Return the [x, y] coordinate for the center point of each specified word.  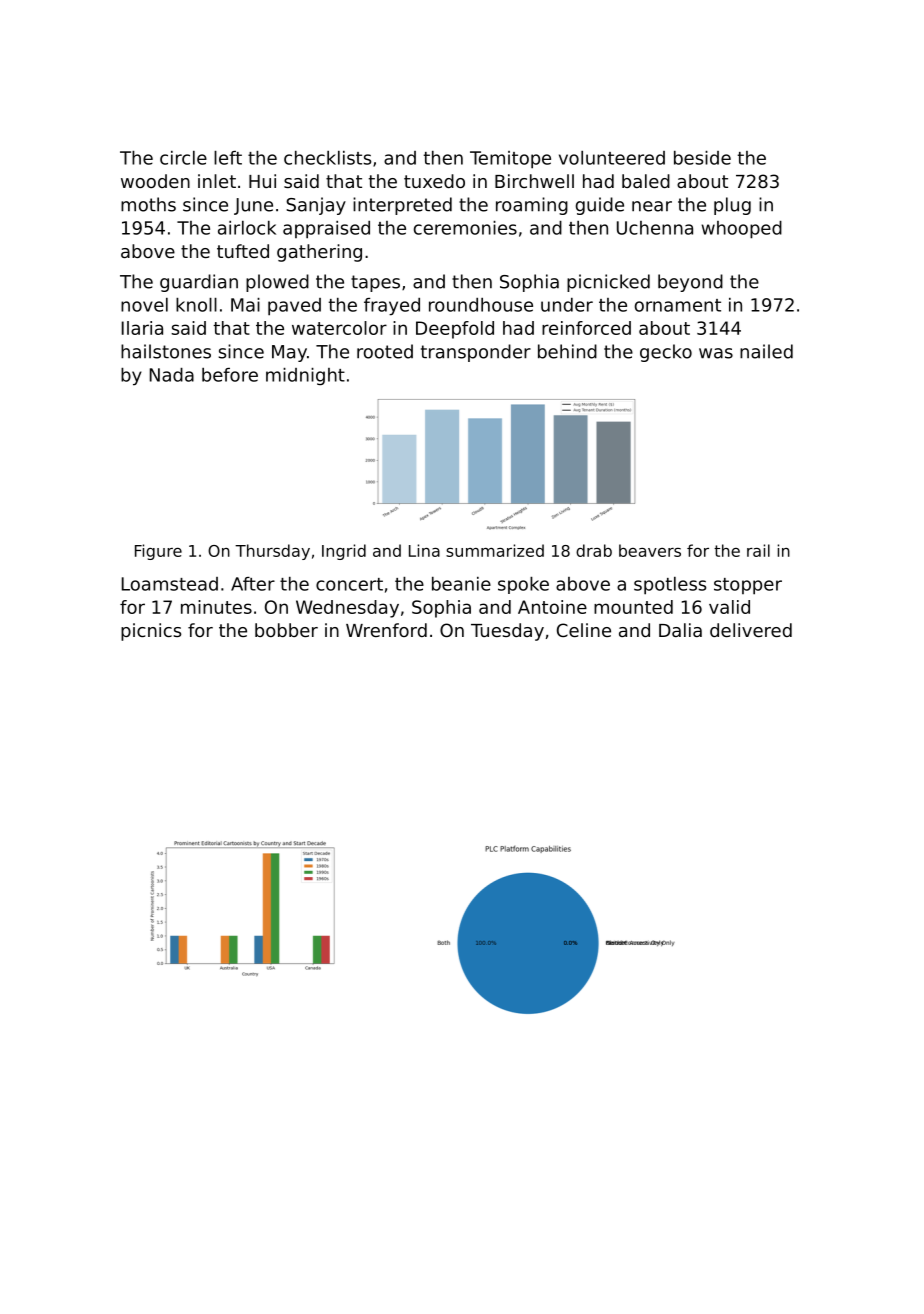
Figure [158, 552]
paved [294, 307]
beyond [690, 283]
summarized [495, 550]
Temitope [510, 160]
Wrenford [386, 630]
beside [702, 158]
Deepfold [455, 330]
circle [183, 158]
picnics [151, 632]
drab [594, 550]
